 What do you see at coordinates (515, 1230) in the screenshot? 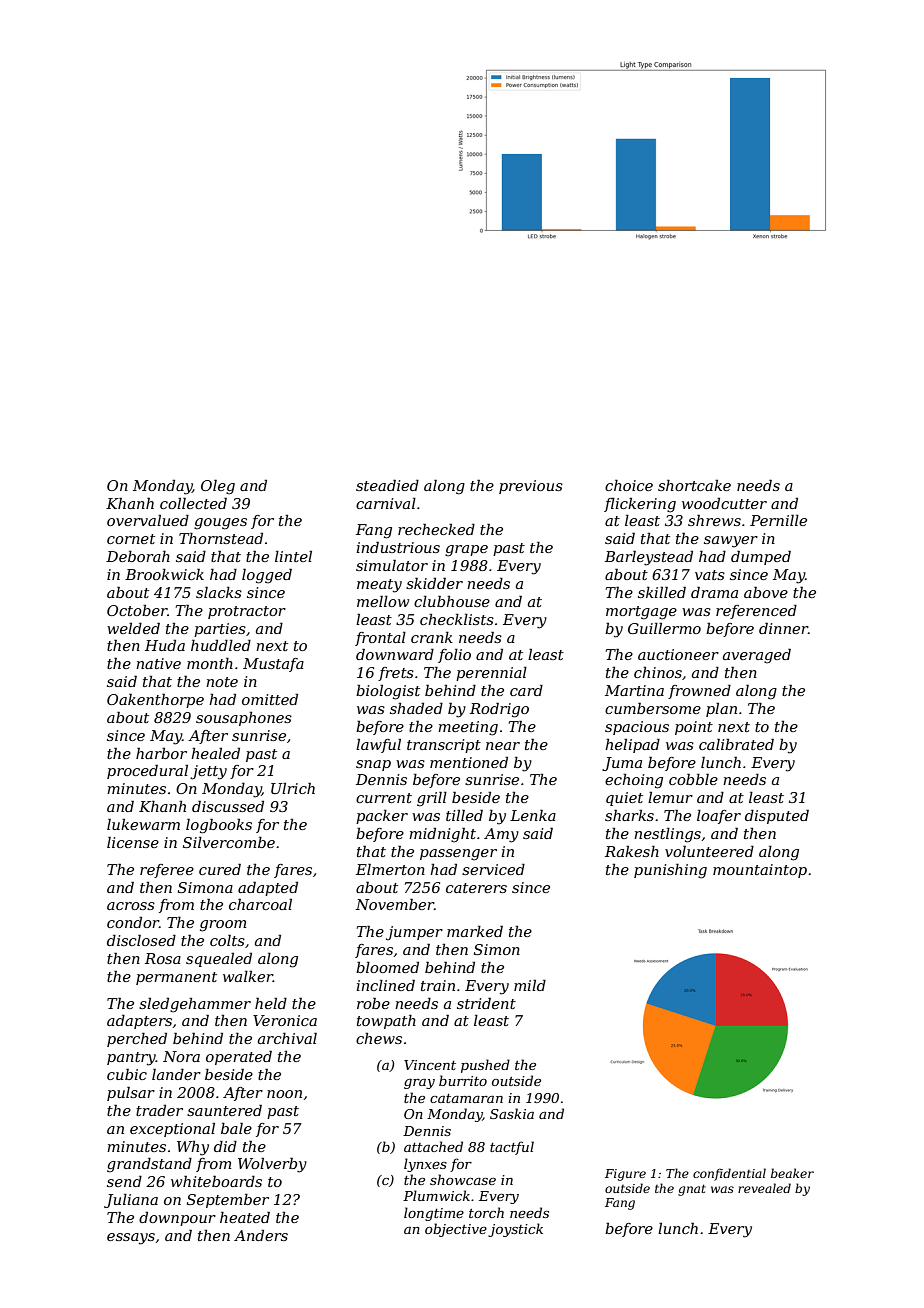
I see `joystick` at bounding box center [515, 1230].
